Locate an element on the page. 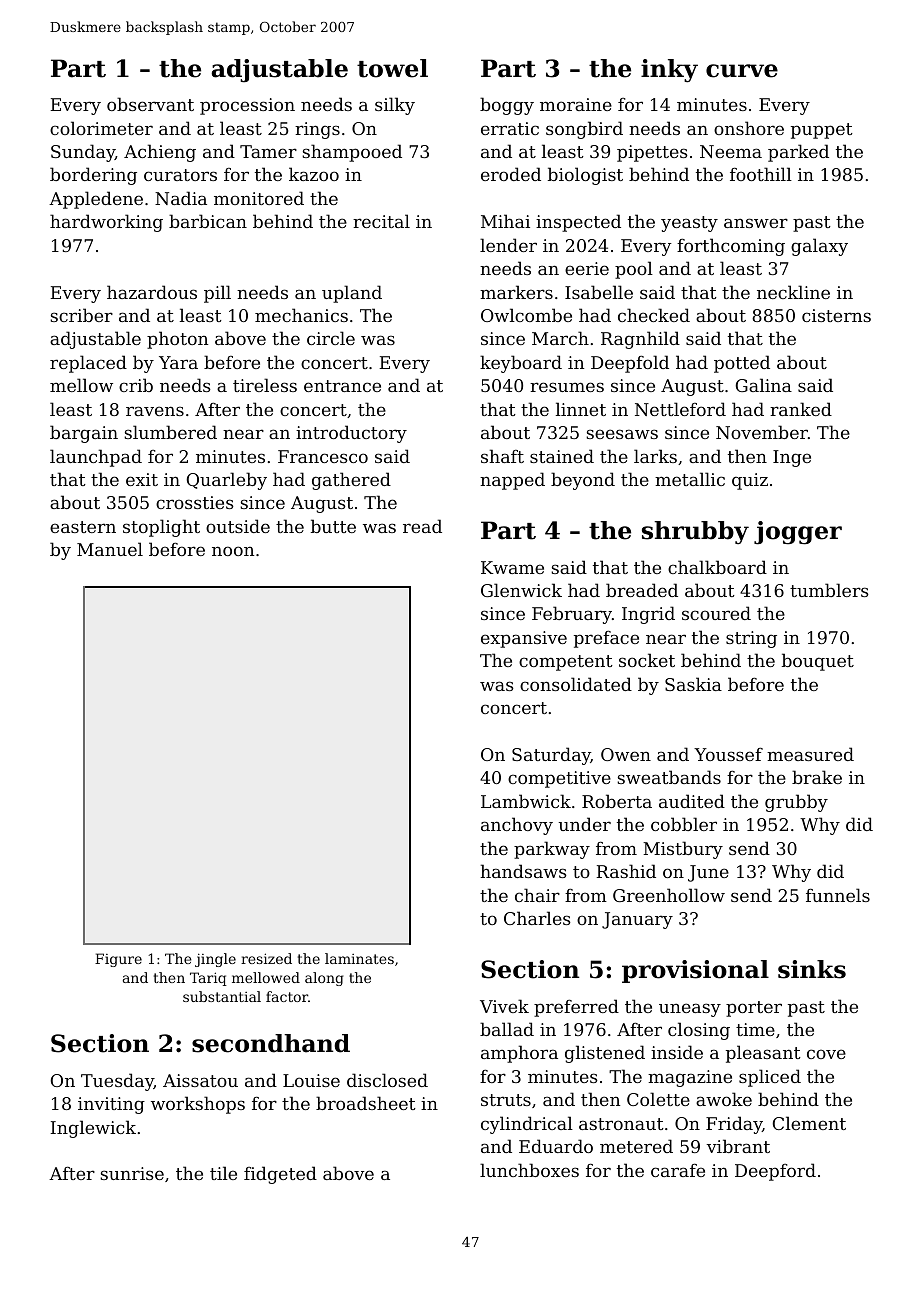 The image size is (924, 1308). Nettleford is located at coordinates (680, 409).
